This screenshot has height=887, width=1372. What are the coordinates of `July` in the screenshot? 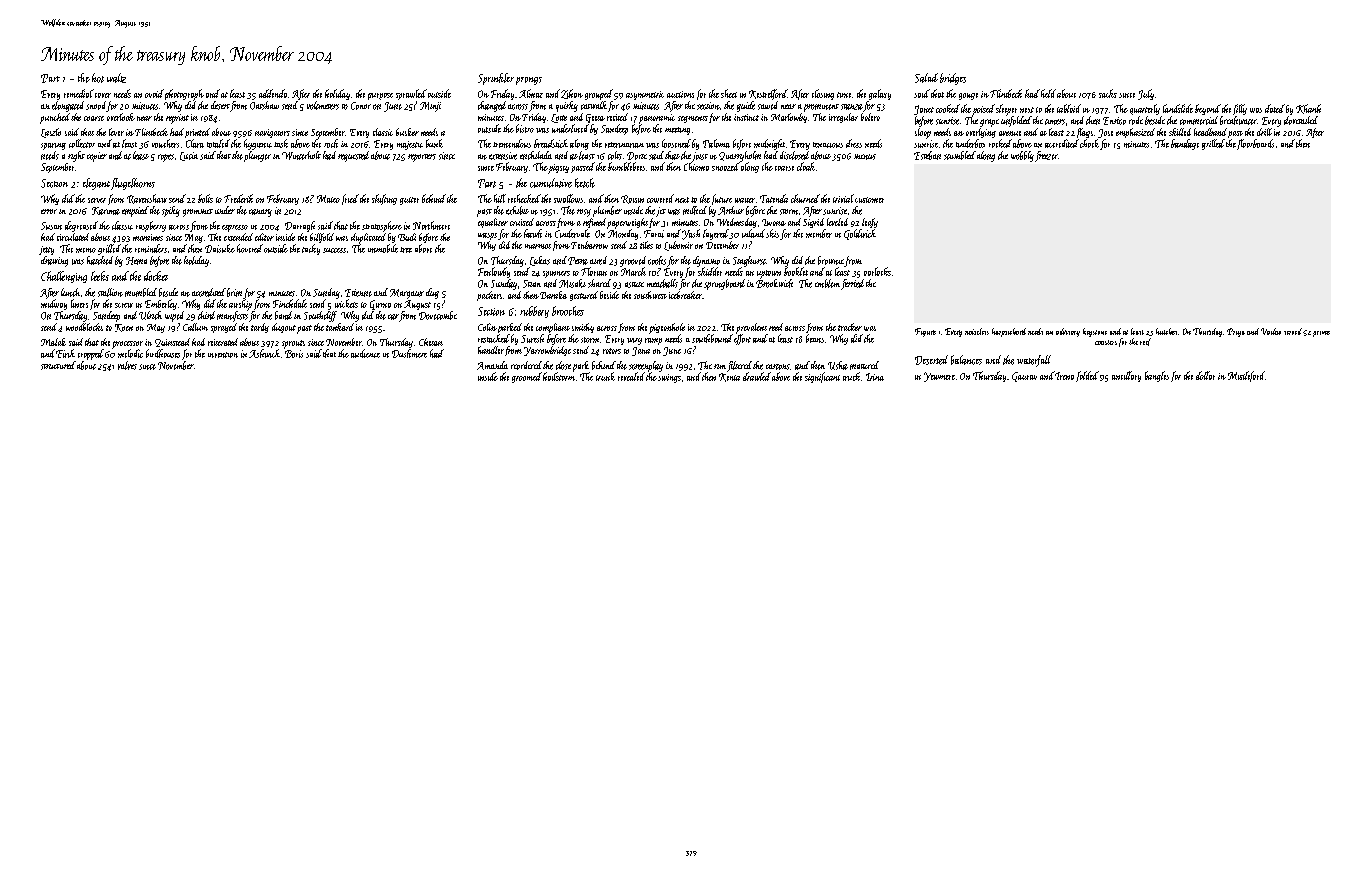 It's located at (1146, 94).
